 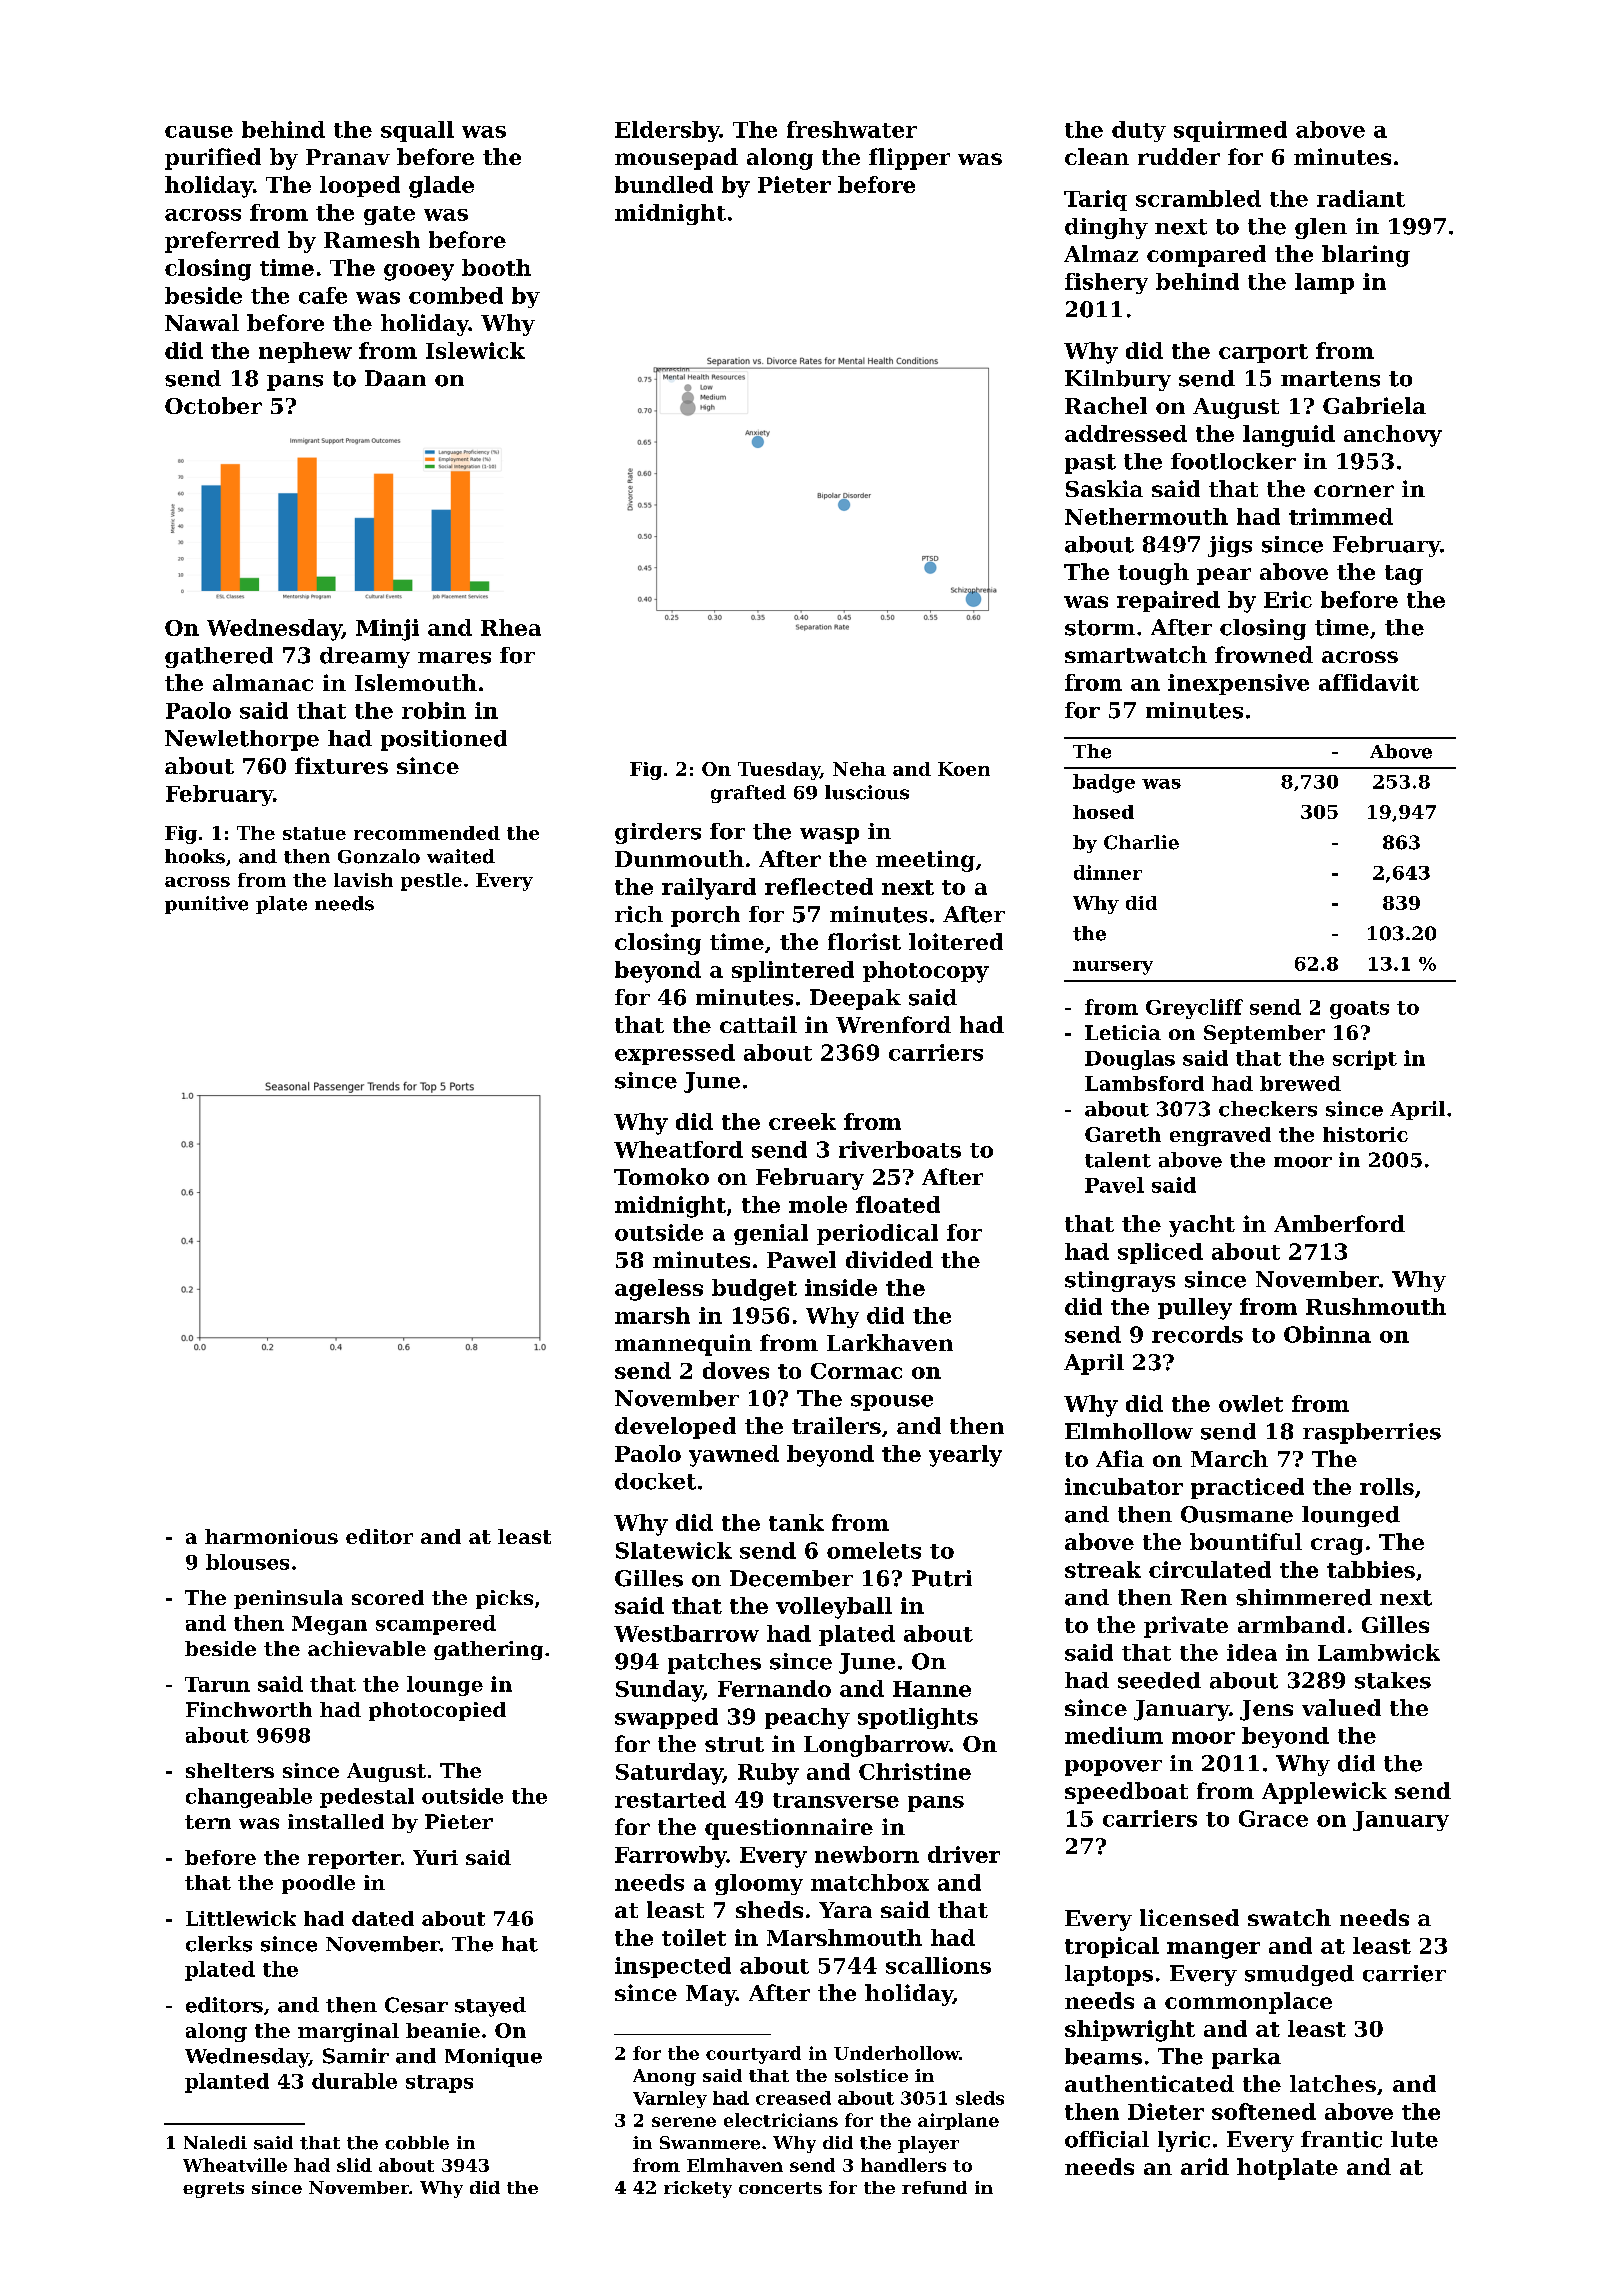 I want to click on squirmed, so click(x=1230, y=131).
